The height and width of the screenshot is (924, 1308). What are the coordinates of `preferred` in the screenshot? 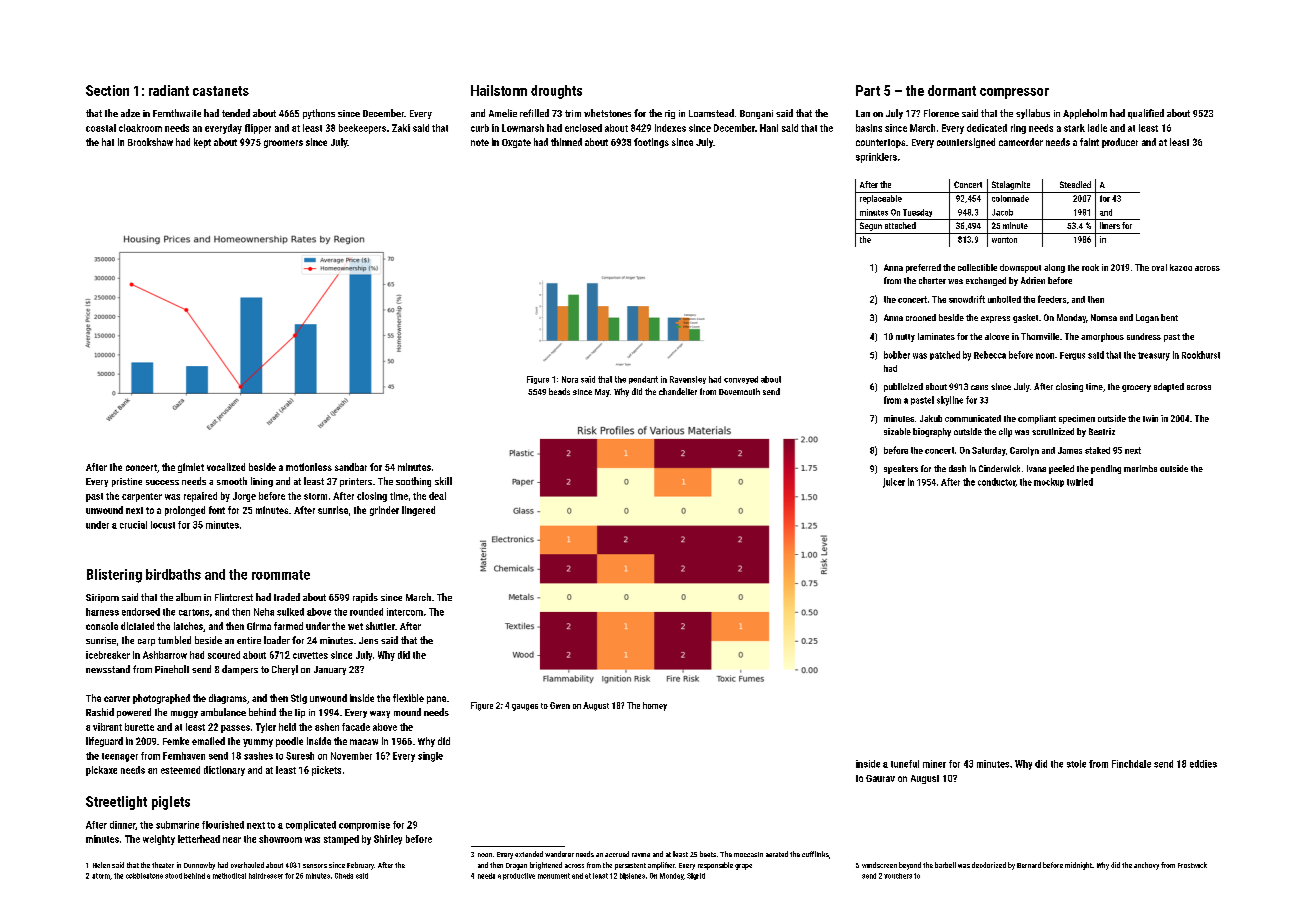 It's located at (923, 268).
